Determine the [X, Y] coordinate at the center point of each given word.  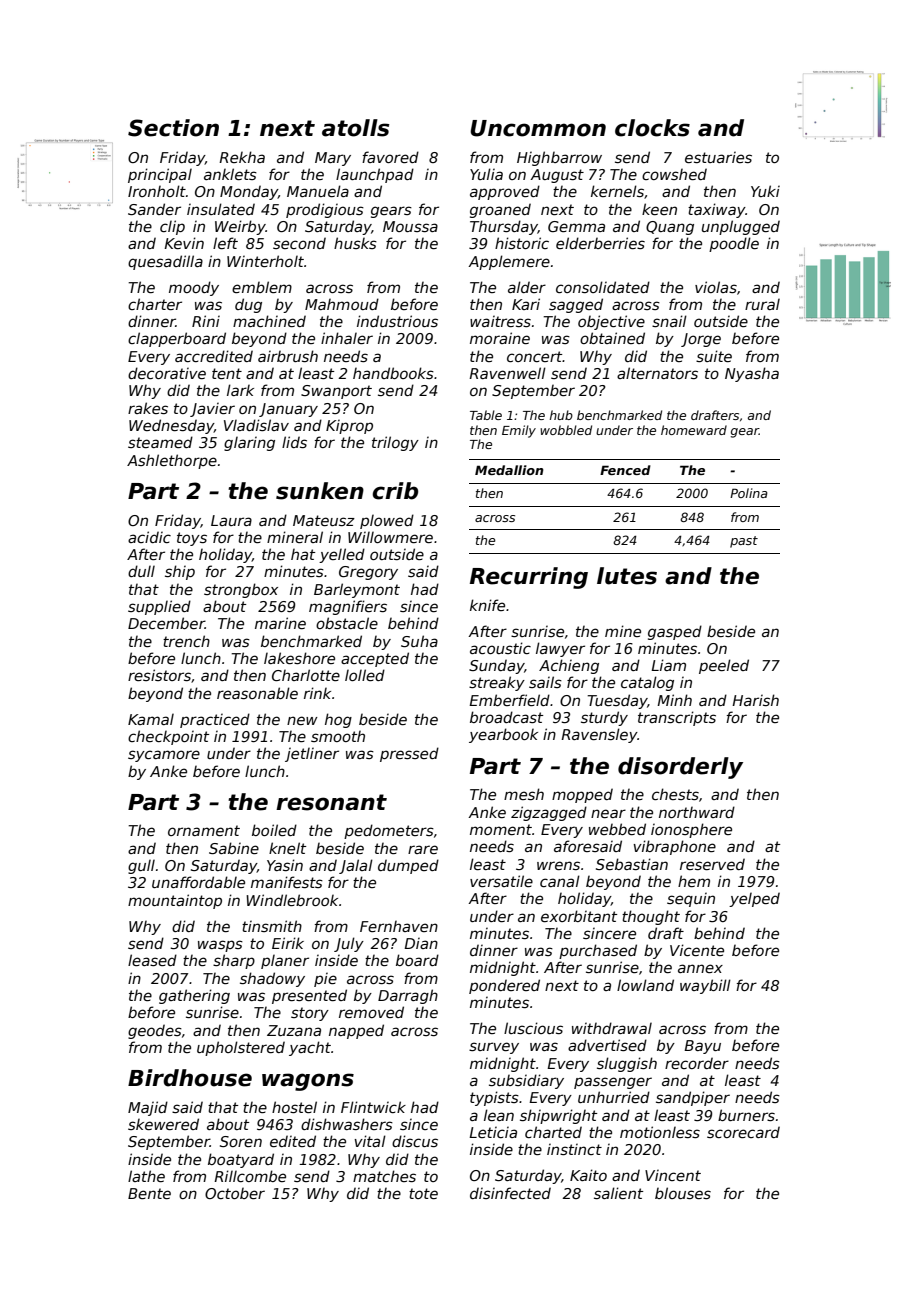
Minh [674, 700]
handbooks [393, 373]
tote [423, 1193]
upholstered [241, 1048]
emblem [262, 287]
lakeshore [299, 658]
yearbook [503, 735]
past [744, 542]
